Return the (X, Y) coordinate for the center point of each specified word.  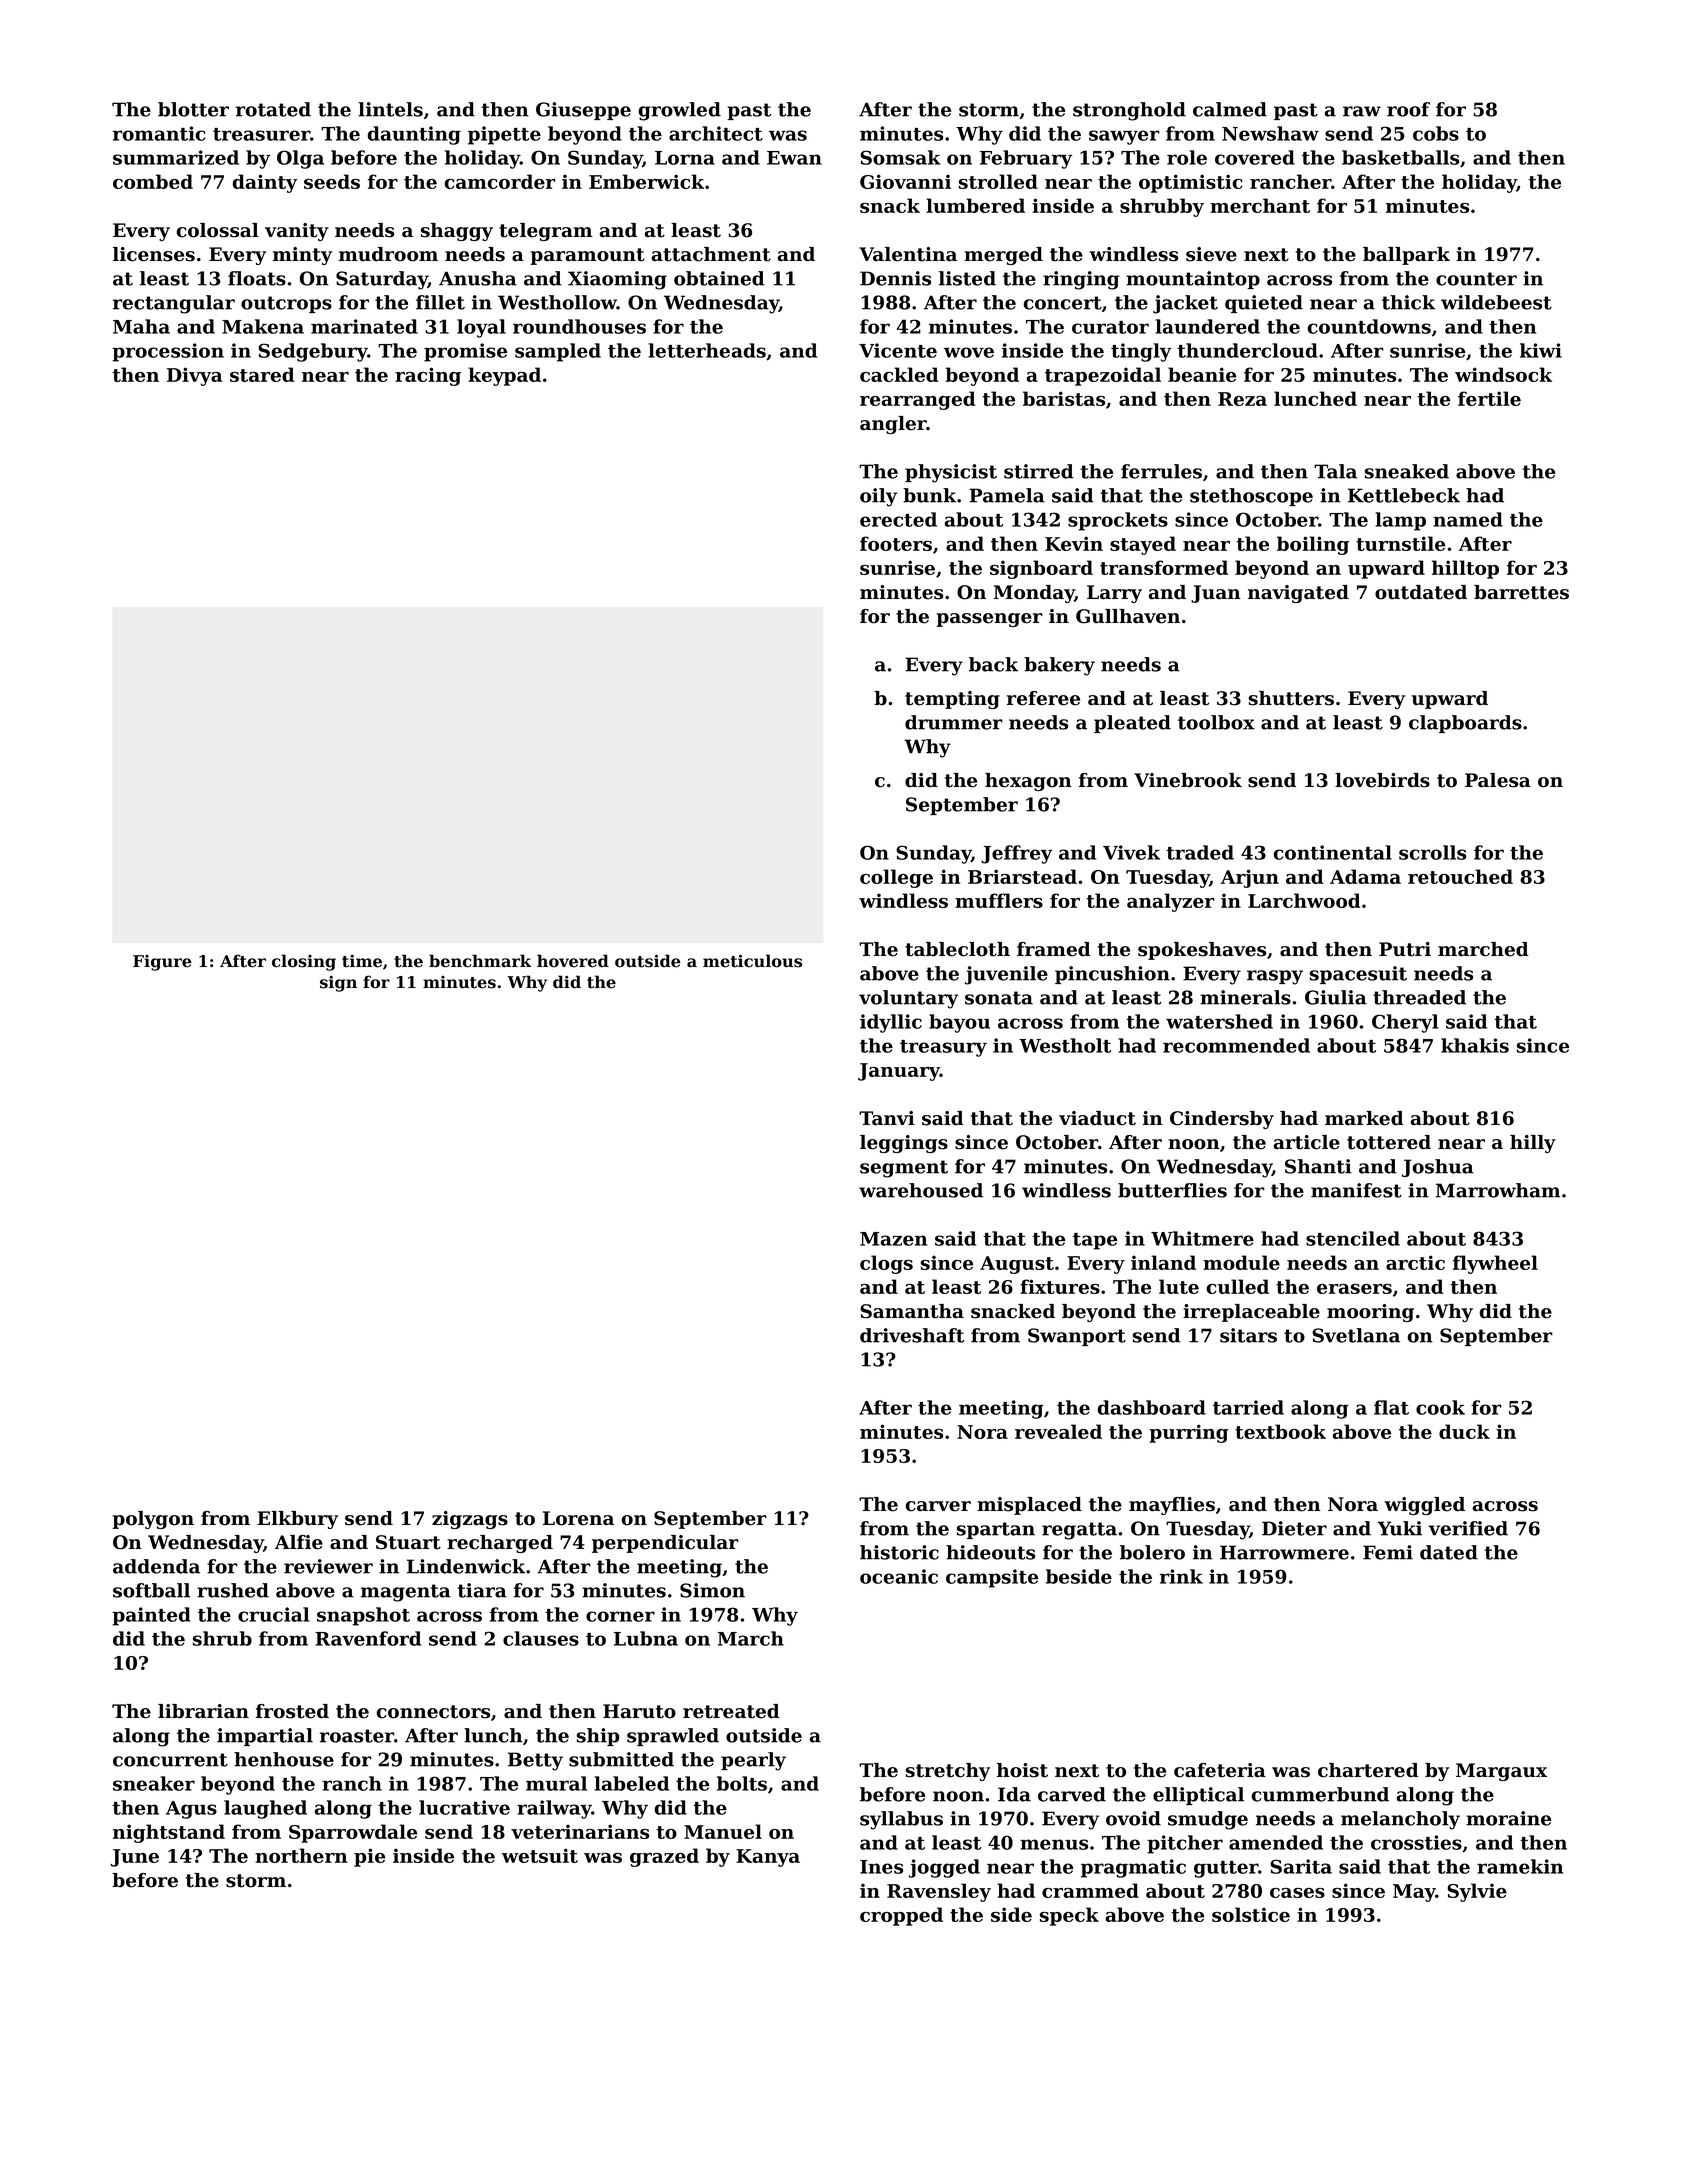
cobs (1436, 133)
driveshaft (912, 1335)
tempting (952, 700)
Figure (162, 963)
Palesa (1498, 780)
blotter (193, 109)
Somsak (900, 157)
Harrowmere (1284, 1552)
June (135, 1858)
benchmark (480, 961)
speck (1069, 1916)
